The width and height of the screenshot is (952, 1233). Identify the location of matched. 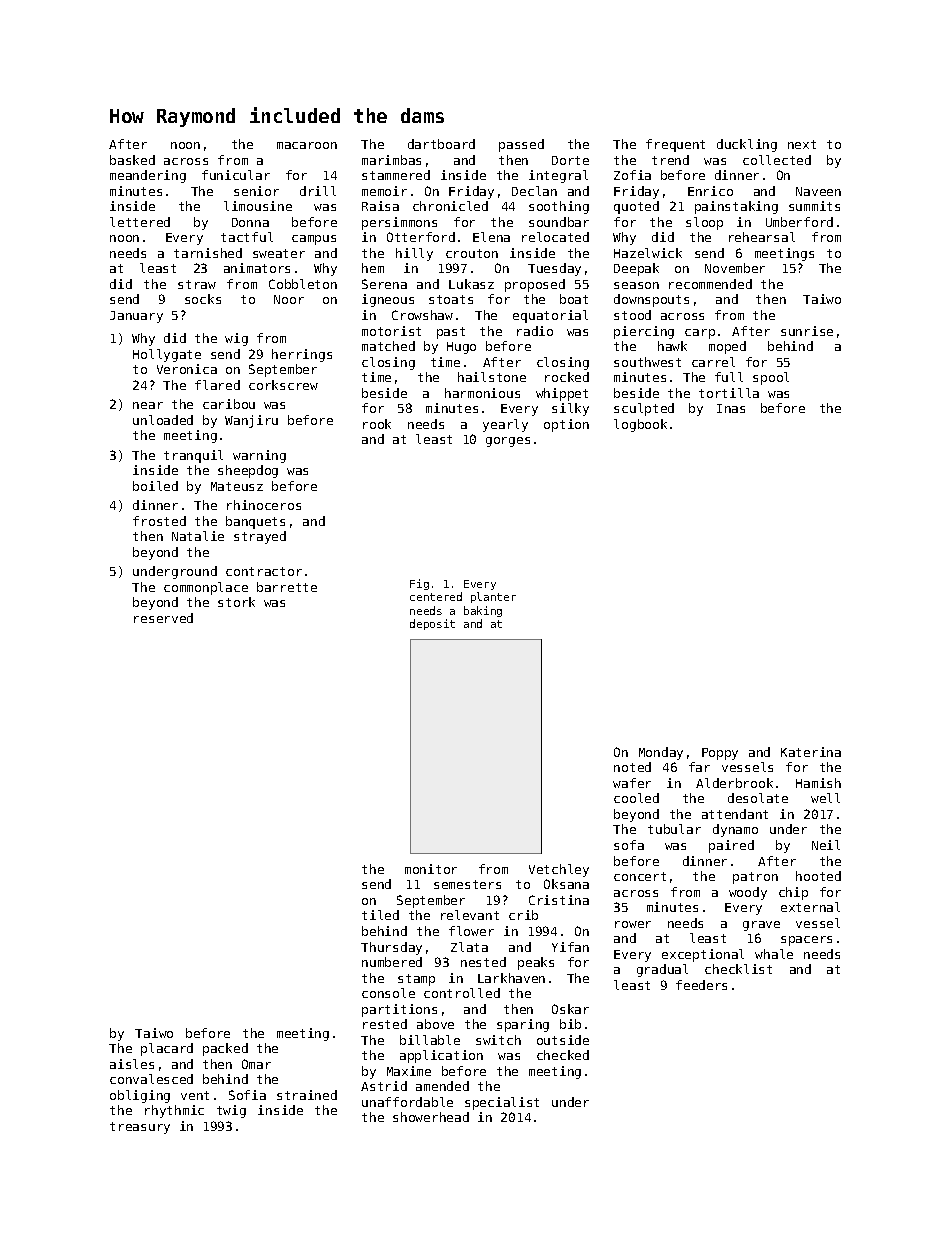
(388, 346).
